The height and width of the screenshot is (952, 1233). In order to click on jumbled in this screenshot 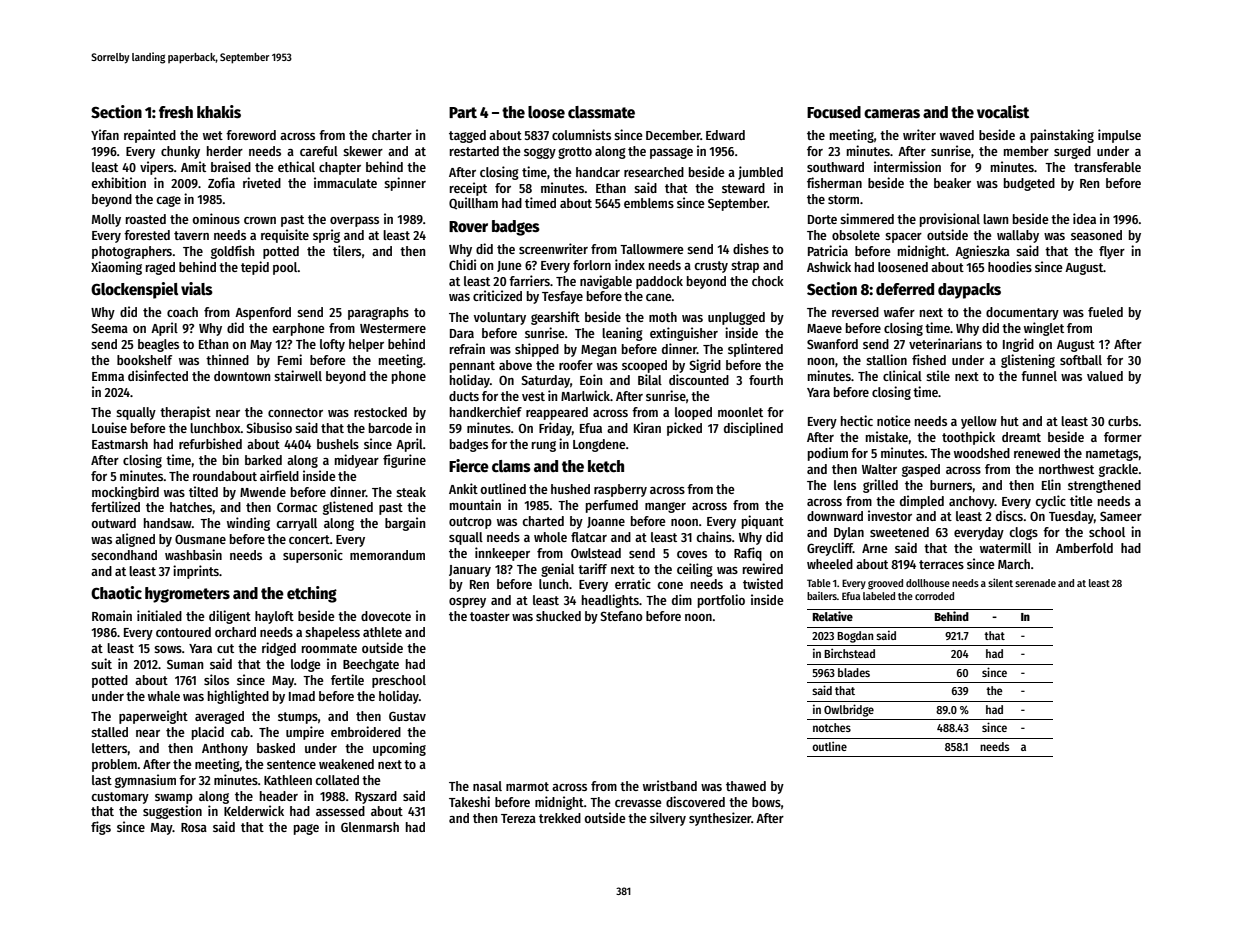, I will do `click(760, 173)`.
